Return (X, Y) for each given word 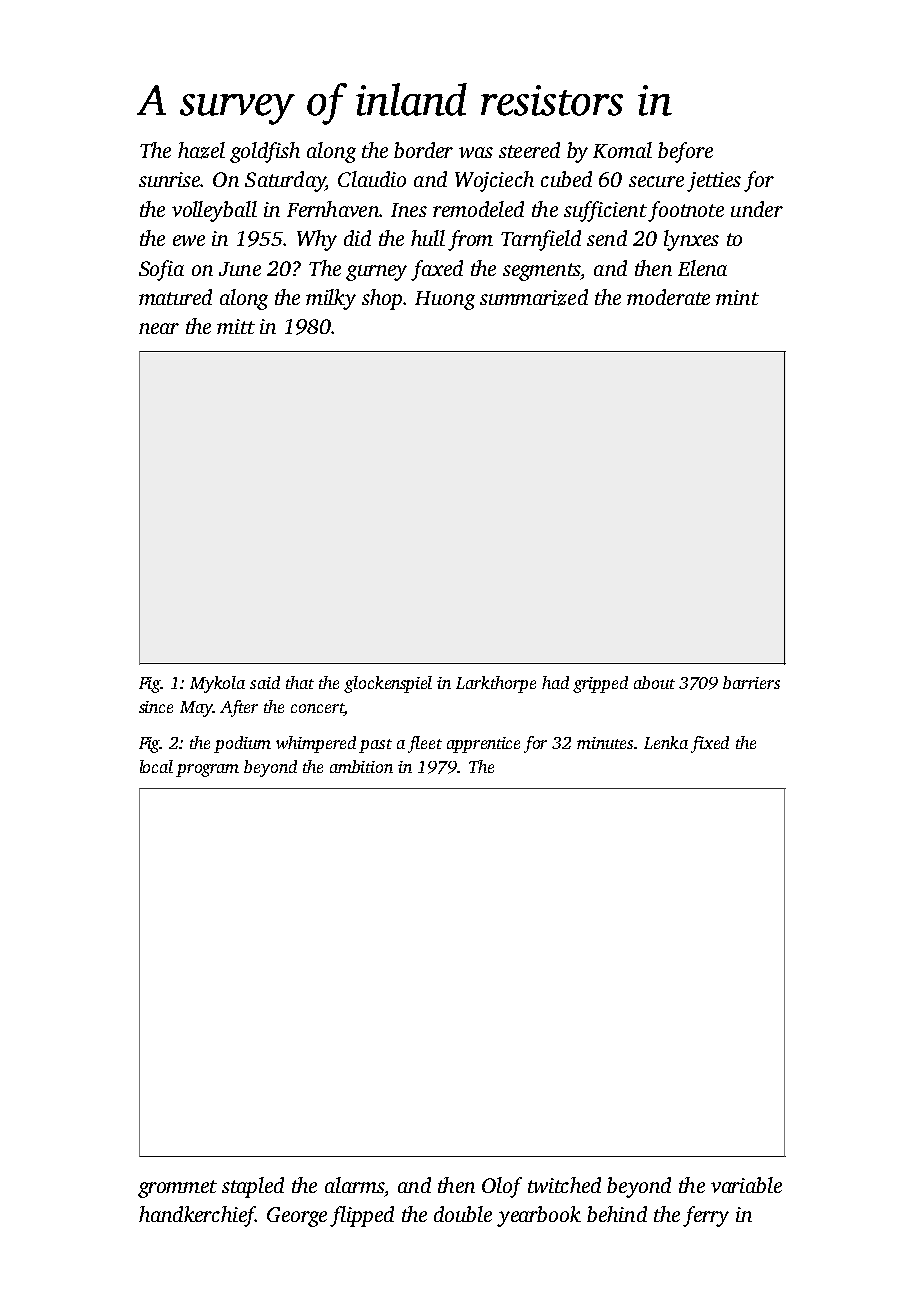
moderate (668, 297)
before (685, 152)
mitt (236, 326)
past (375, 746)
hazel (201, 150)
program (207, 770)
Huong (445, 300)
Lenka (666, 742)
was (476, 152)
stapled (253, 1187)
